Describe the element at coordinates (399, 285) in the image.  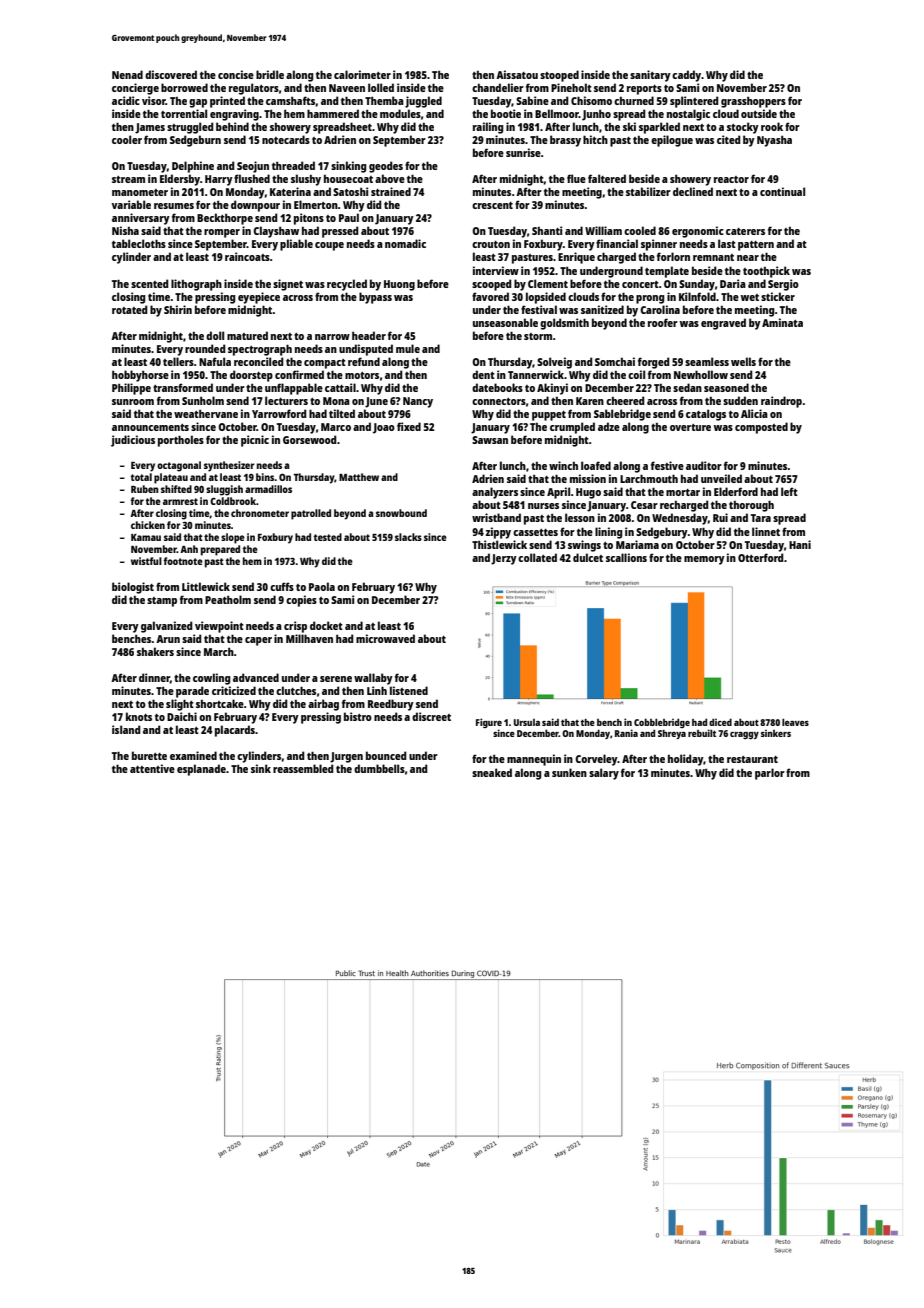
I see `Huong` at that location.
